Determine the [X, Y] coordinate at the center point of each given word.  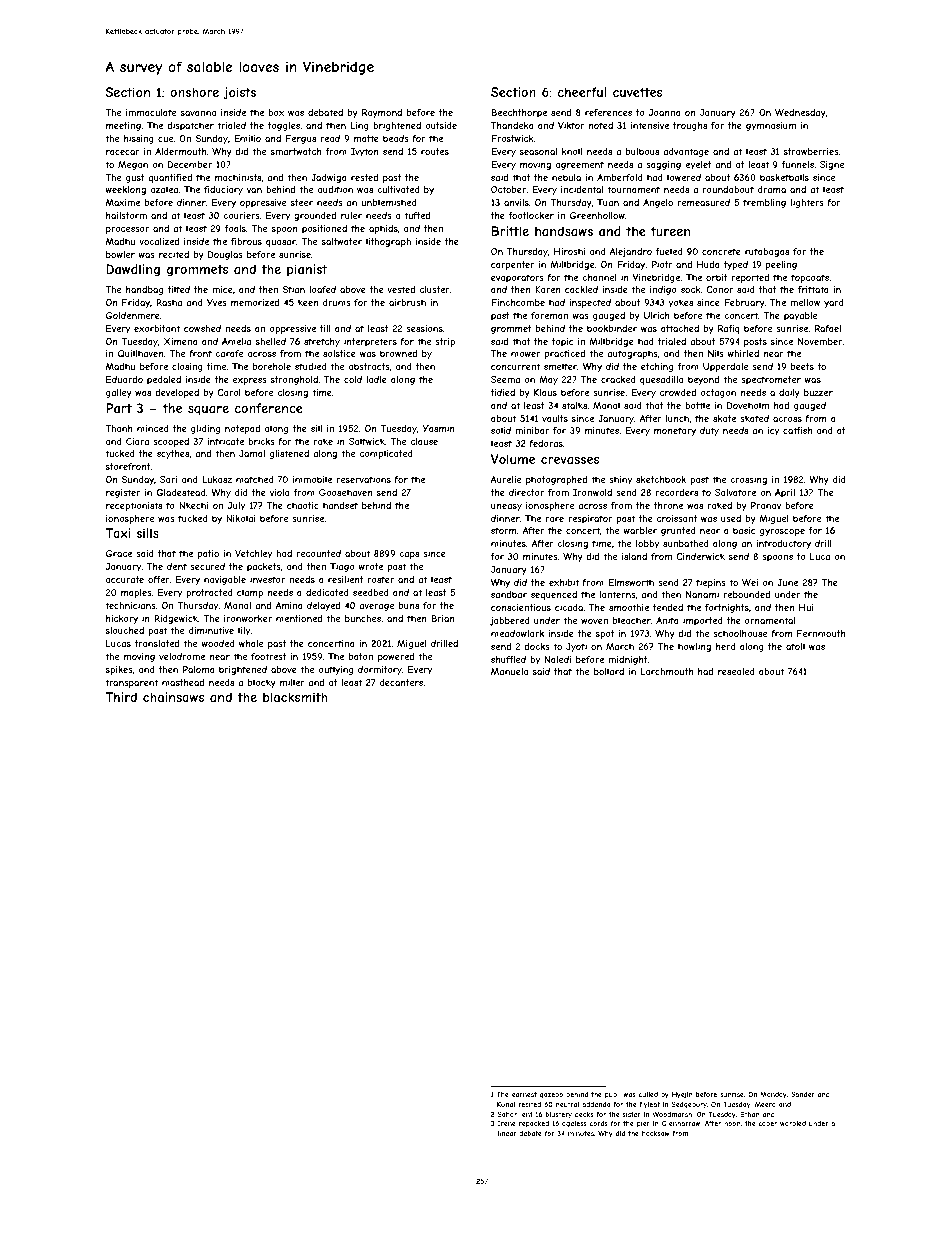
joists [239, 93]
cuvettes [637, 92]
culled [648, 1094]
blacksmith [295, 697]
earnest [524, 1094]
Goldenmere [133, 315]
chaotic [303, 505]
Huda [708, 264]
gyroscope [782, 532]
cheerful [582, 92]
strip [445, 342]
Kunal [506, 1104]
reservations [364, 479]
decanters [401, 682]
